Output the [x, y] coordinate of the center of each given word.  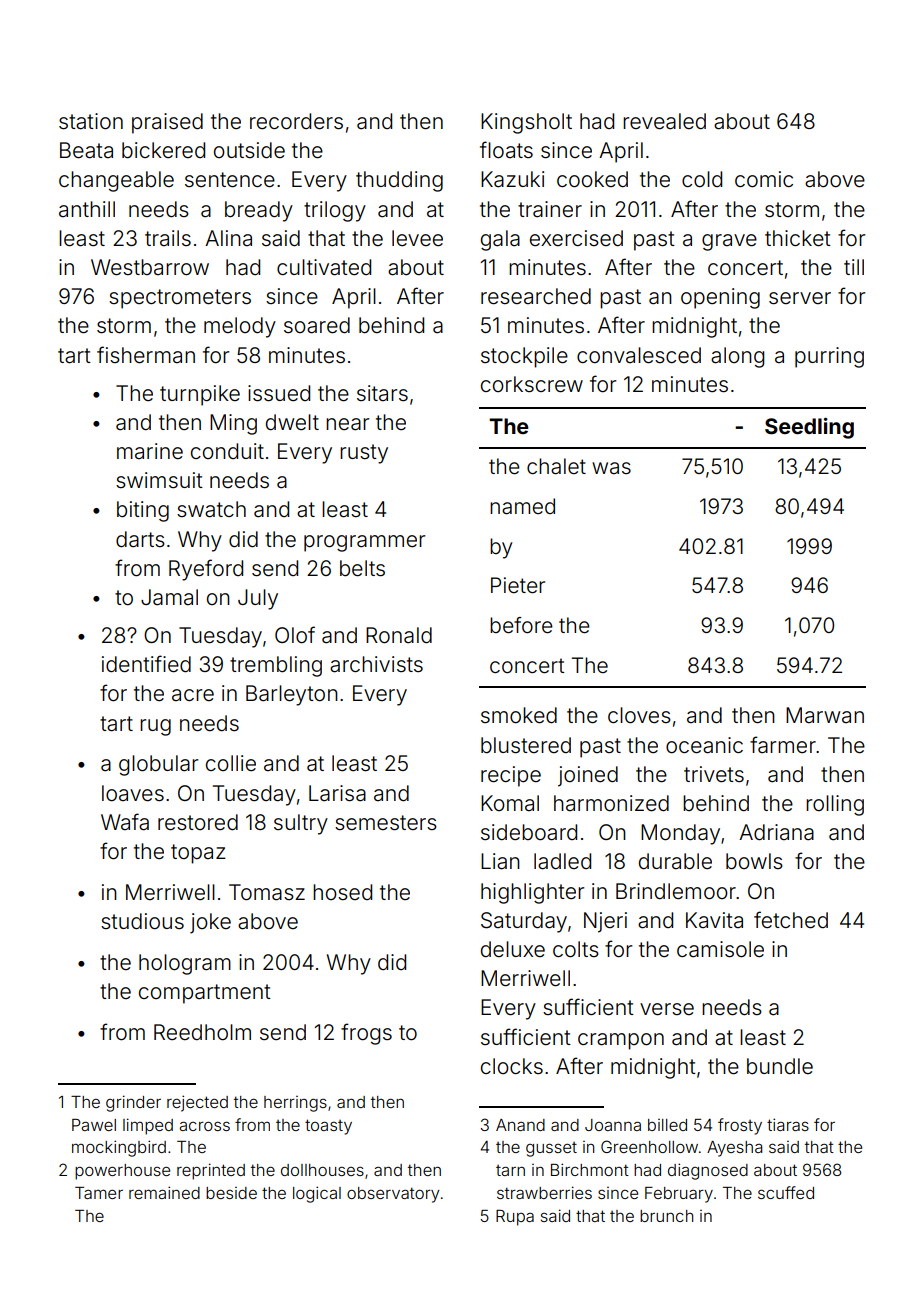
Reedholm [202, 1032]
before [521, 625]
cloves [639, 715]
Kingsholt [526, 123]
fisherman [146, 355]
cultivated [324, 267]
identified [146, 664]
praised [167, 123]
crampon [621, 1041]
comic [764, 179]
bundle [780, 1066]
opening [720, 298]
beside [231, 1193]
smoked [519, 715]
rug [155, 727]
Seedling [809, 428]
